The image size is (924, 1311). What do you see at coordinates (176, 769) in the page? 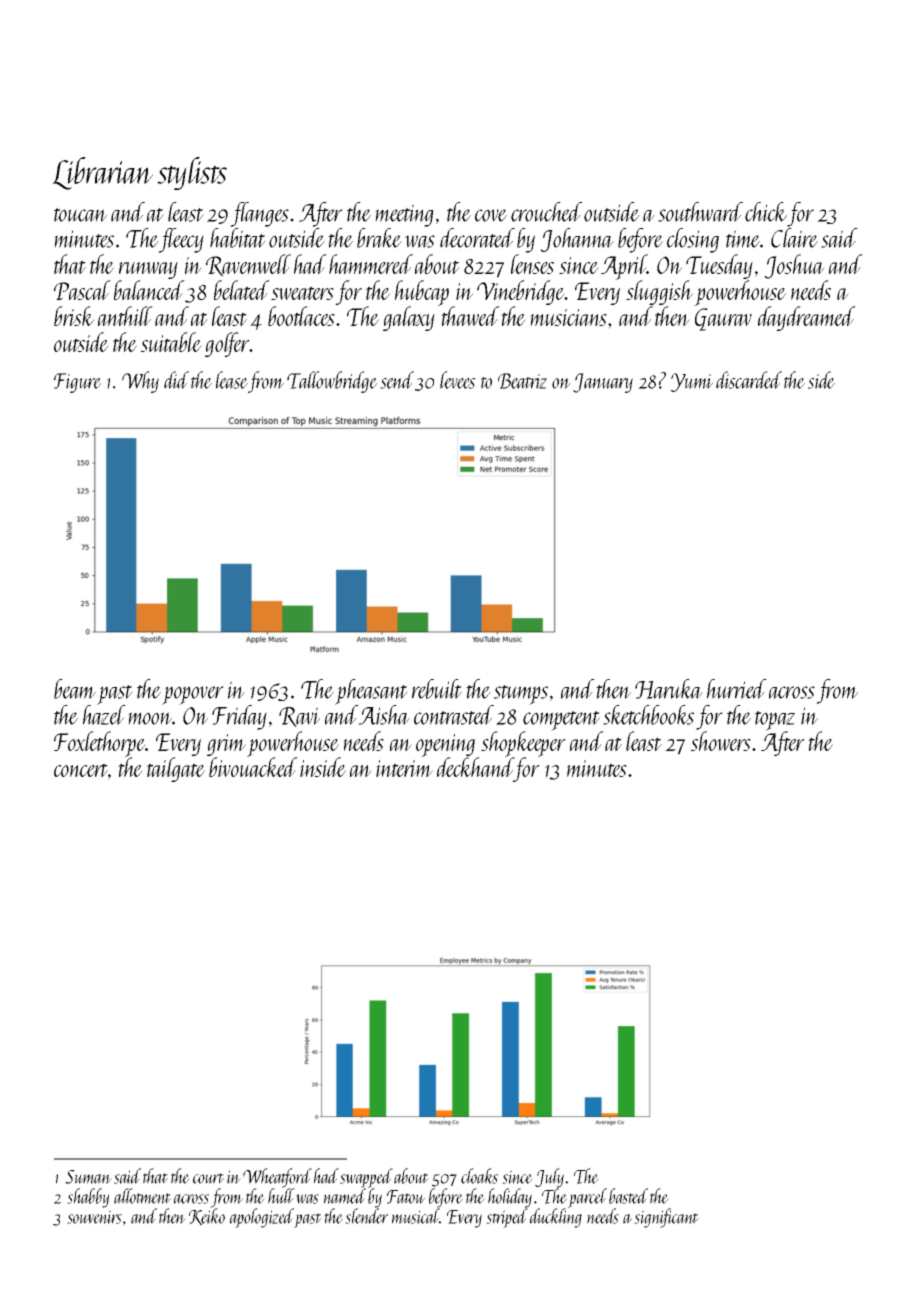
I see `tailgate` at bounding box center [176, 769].
